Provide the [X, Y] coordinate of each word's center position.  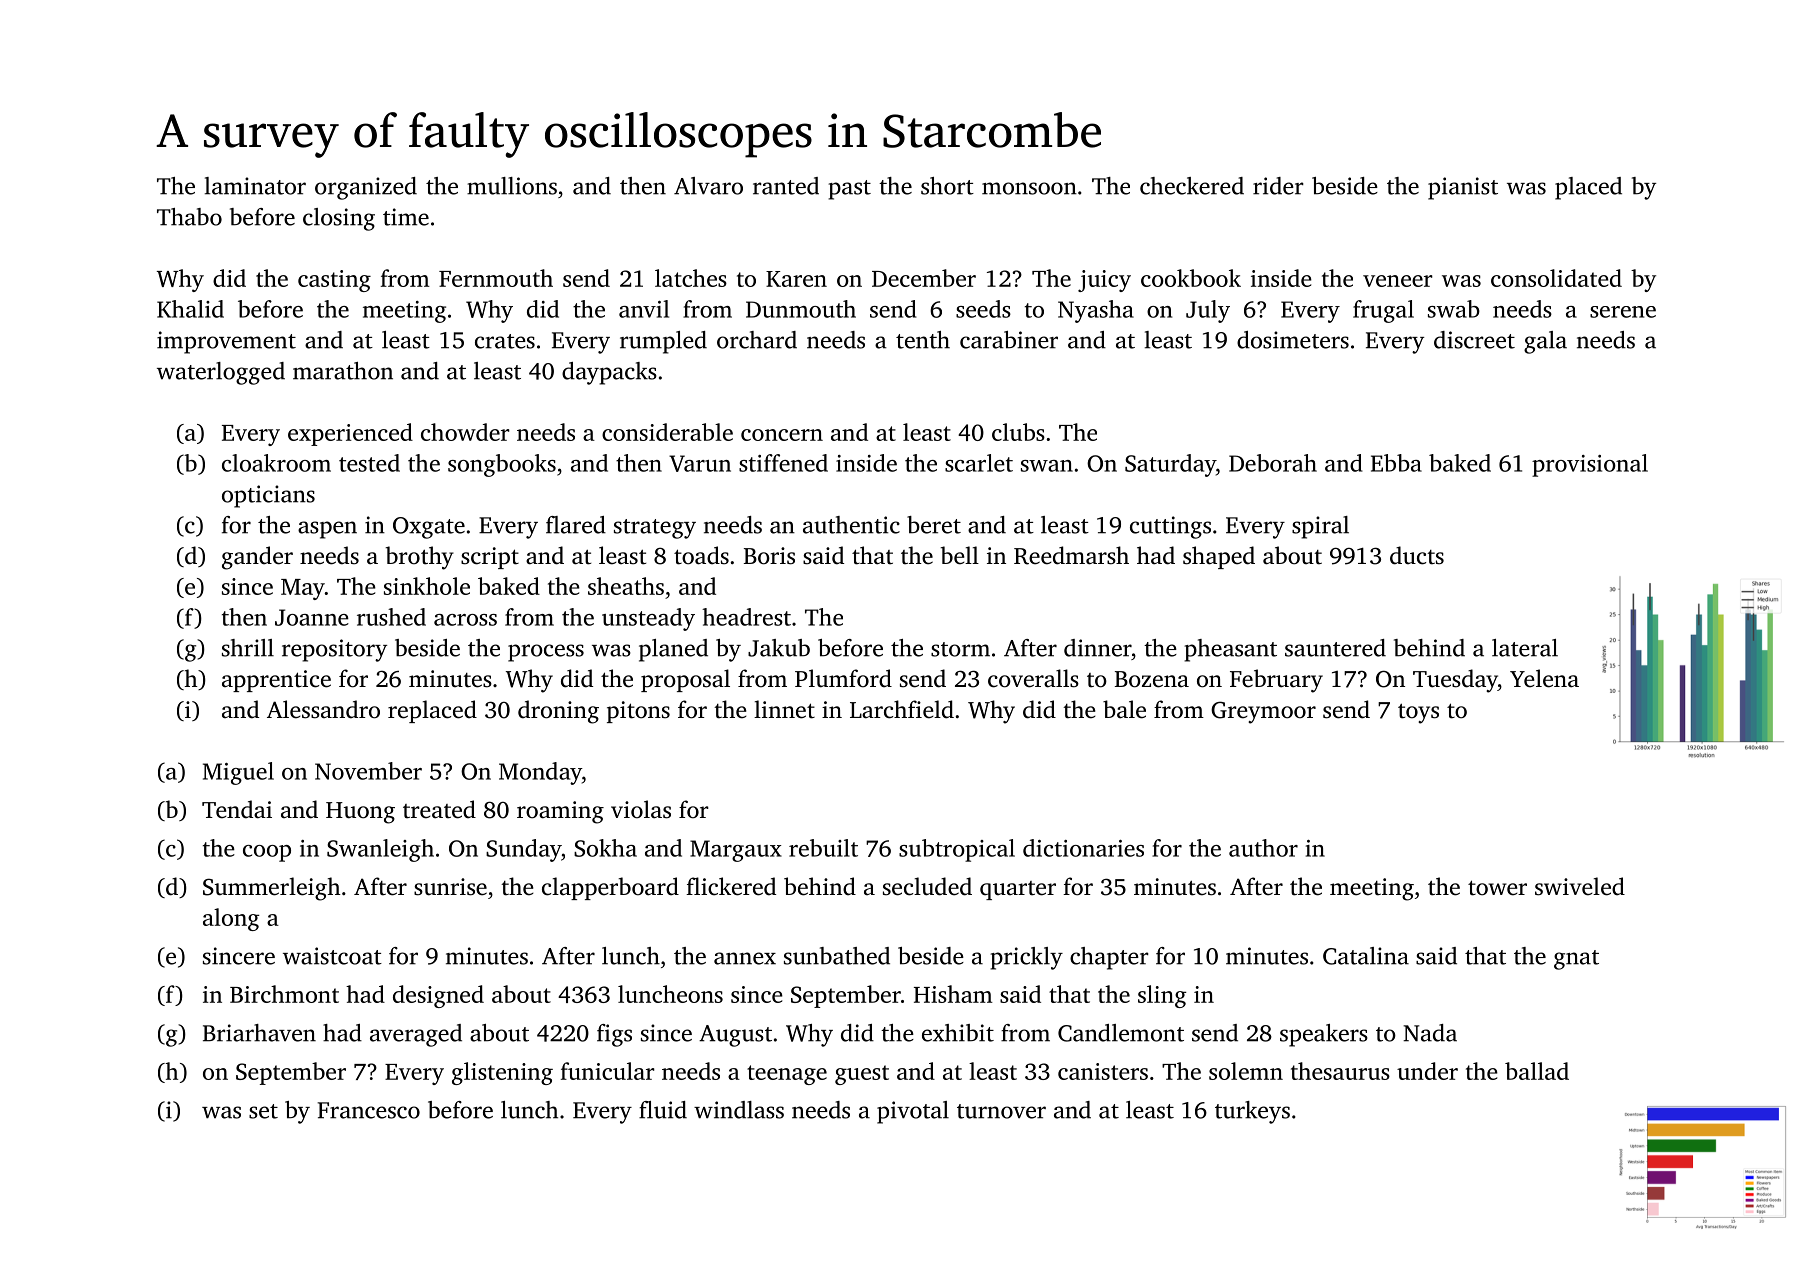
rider [1278, 186]
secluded [927, 886]
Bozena [1152, 679]
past [849, 190]
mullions [512, 186]
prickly [1026, 958]
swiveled [1580, 886]
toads [701, 555]
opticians [268, 496]
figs [614, 1035]
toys [1418, 714]
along [231, 919]
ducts [1417, 555]
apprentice [276, 681]
